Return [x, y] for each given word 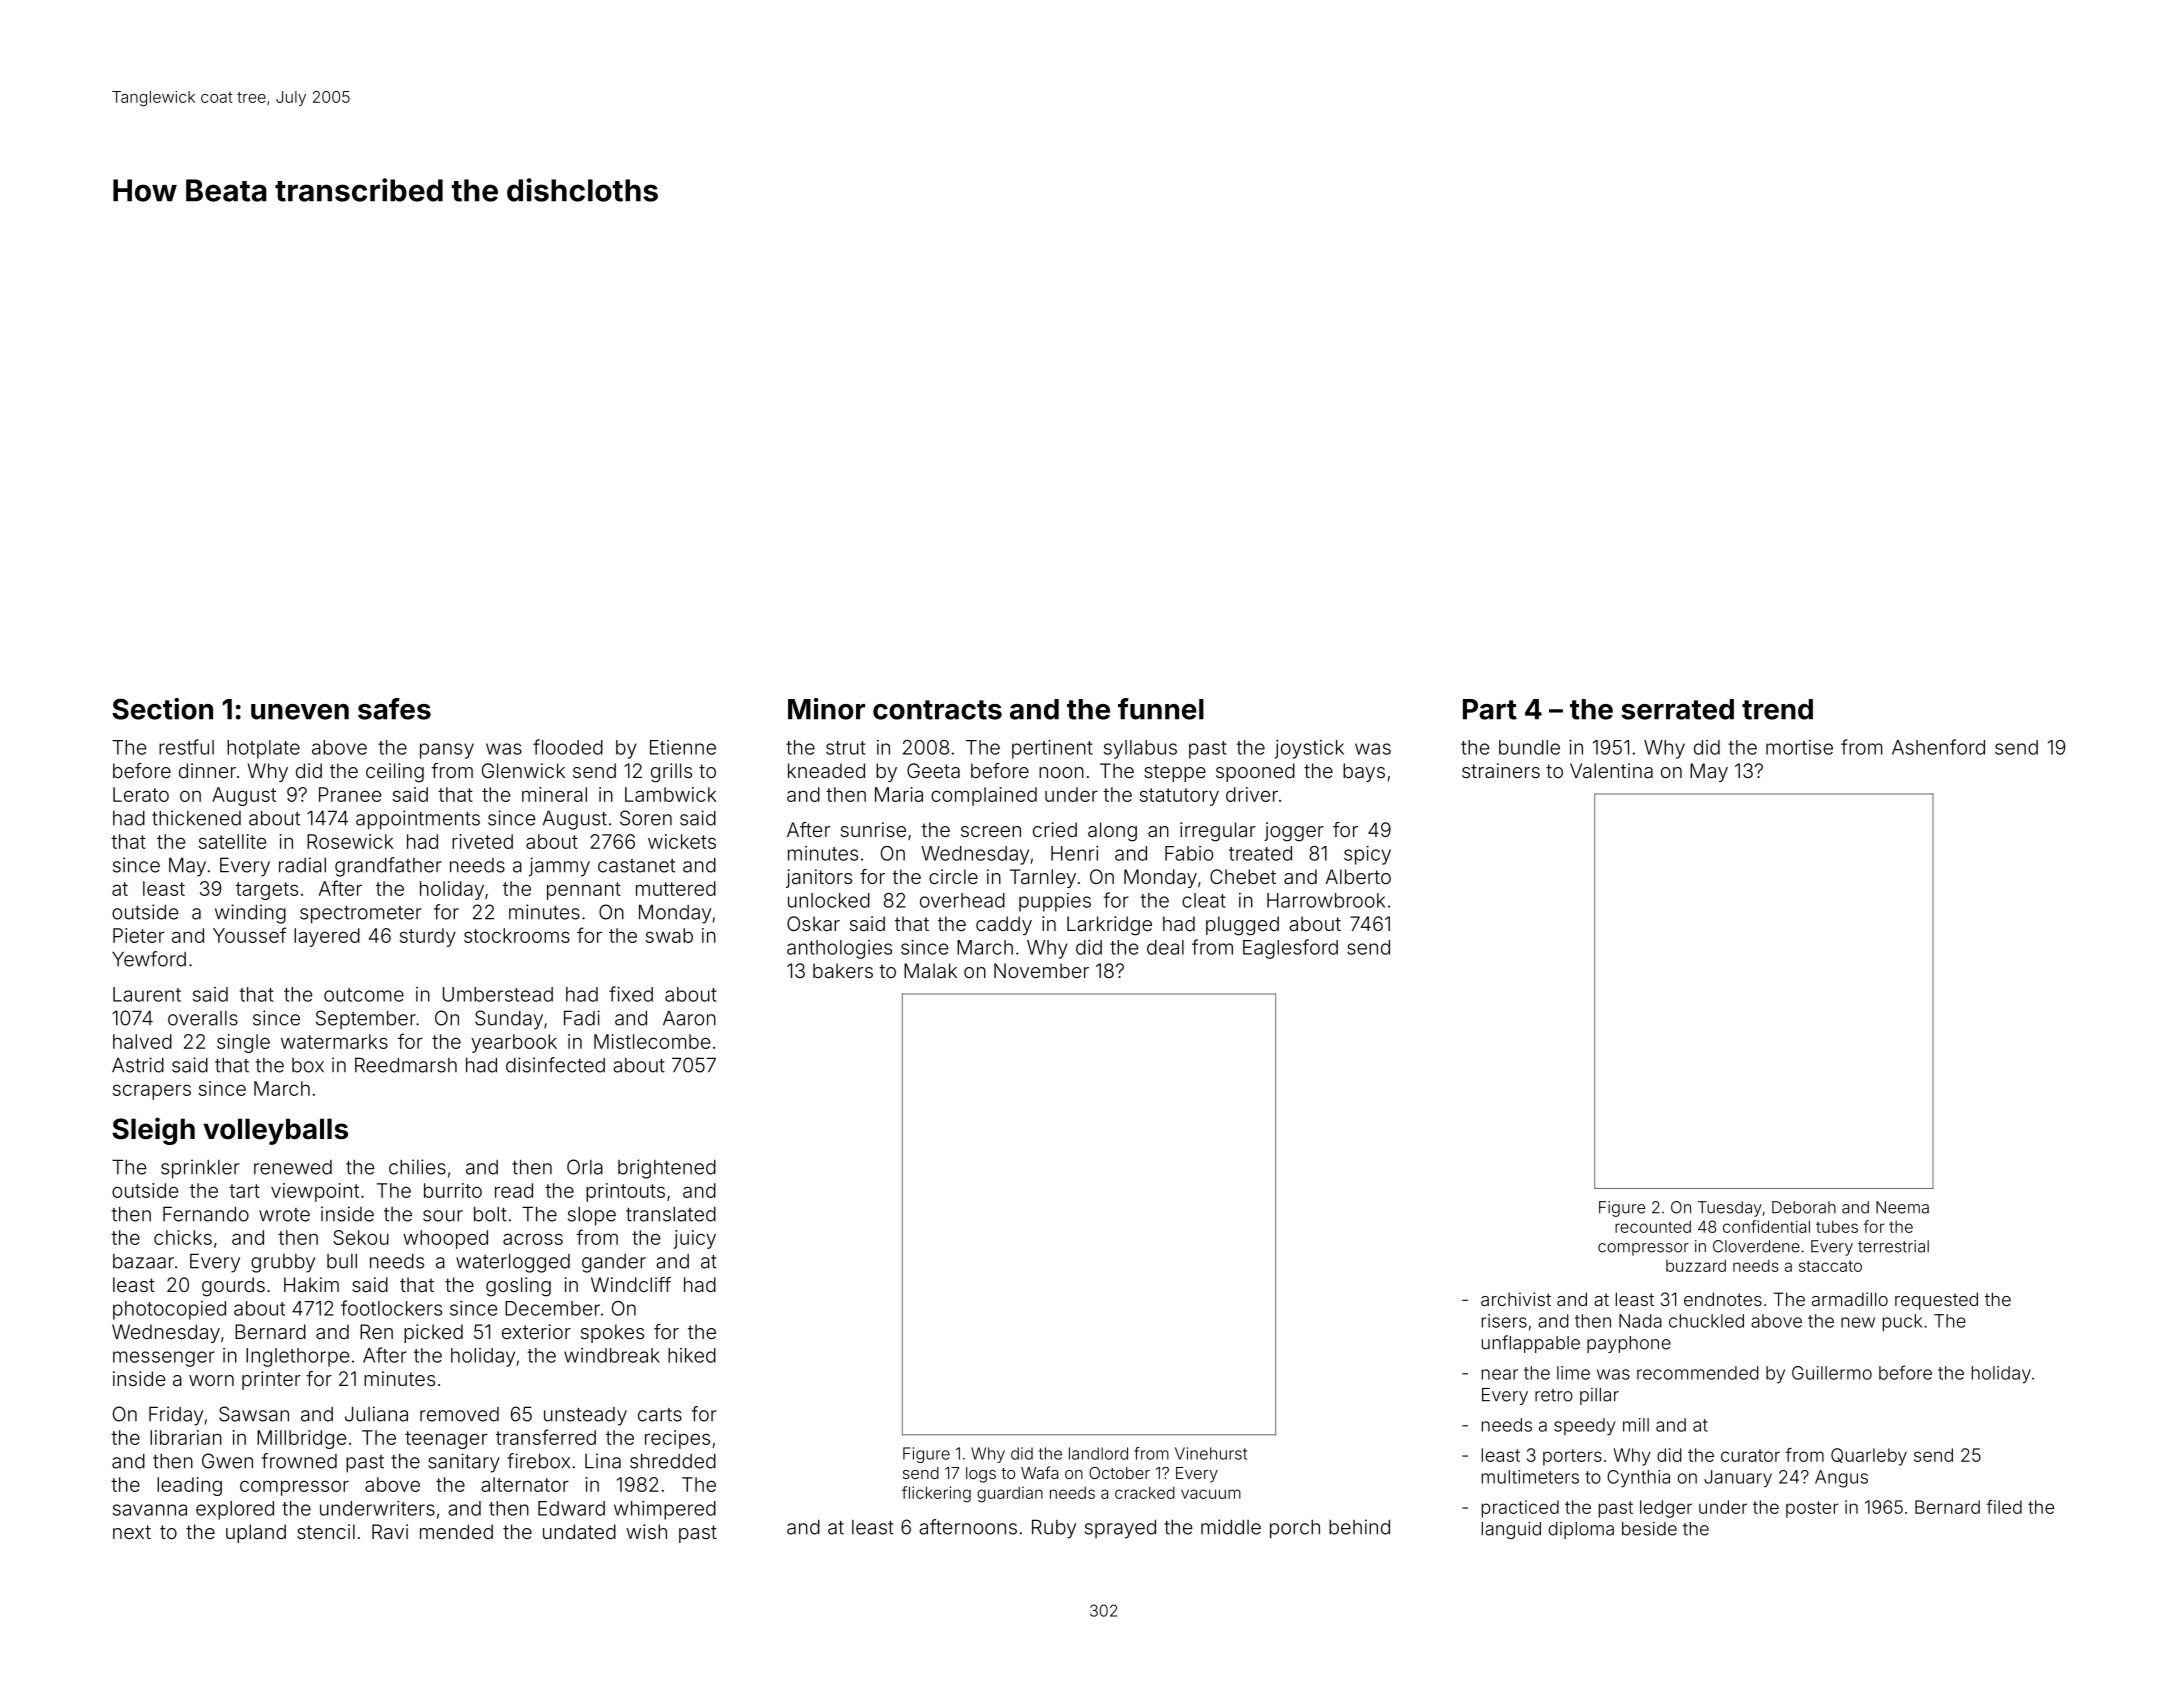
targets [267, 891]
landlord [1098, 1453]
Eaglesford [1290, 949]
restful [186, 747]
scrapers [152, 1092]
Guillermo [1832, 1373]
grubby [283, 1263]
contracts [937, 710]
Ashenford [1938, 747]
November [1041, 970]
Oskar [813, 923]
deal [1165, 947]
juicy [695, 1239]
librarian [186, 1437]
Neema [1902, 1207]
